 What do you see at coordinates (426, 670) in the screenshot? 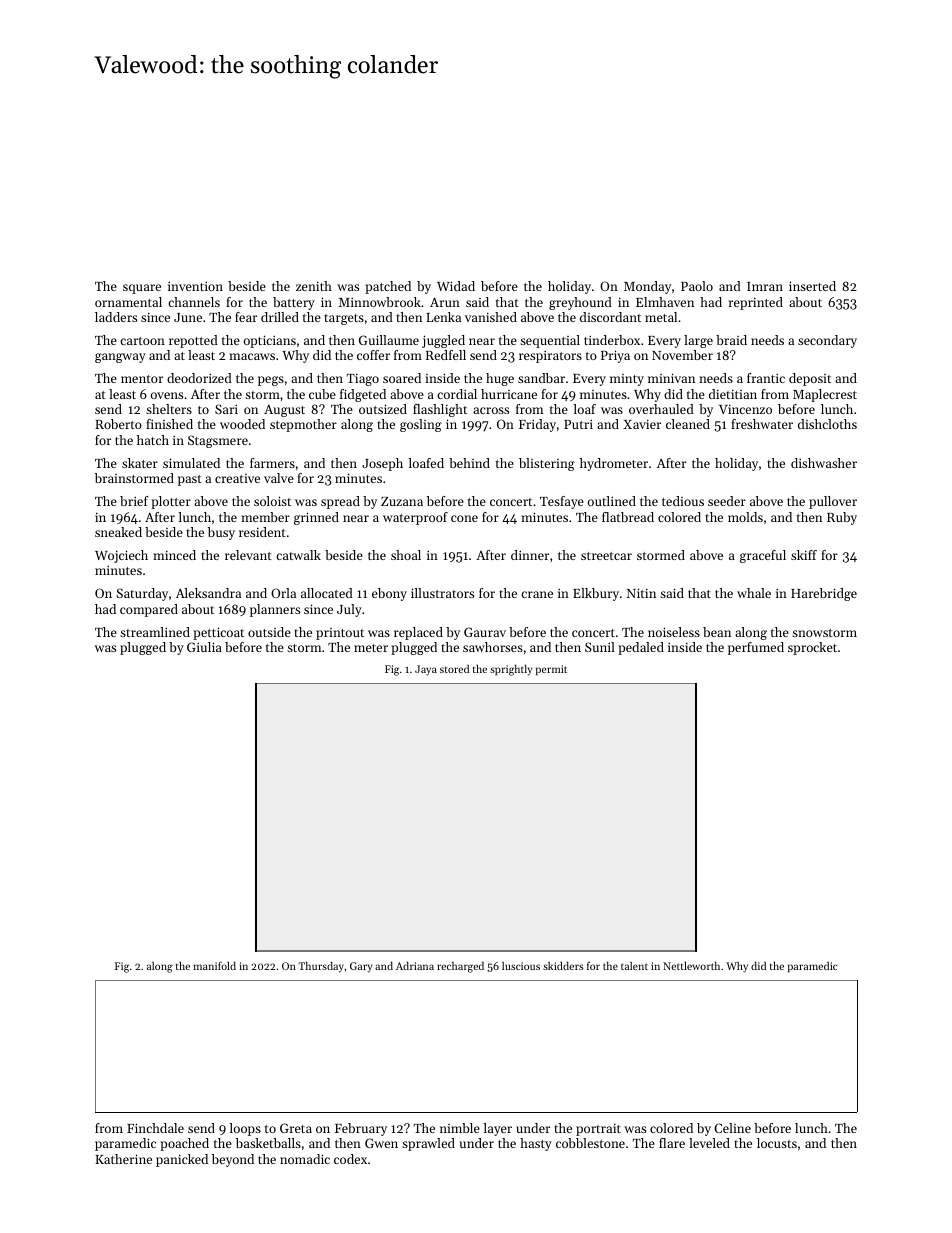
I see `Jaya` at bounding box center [426, 670].
